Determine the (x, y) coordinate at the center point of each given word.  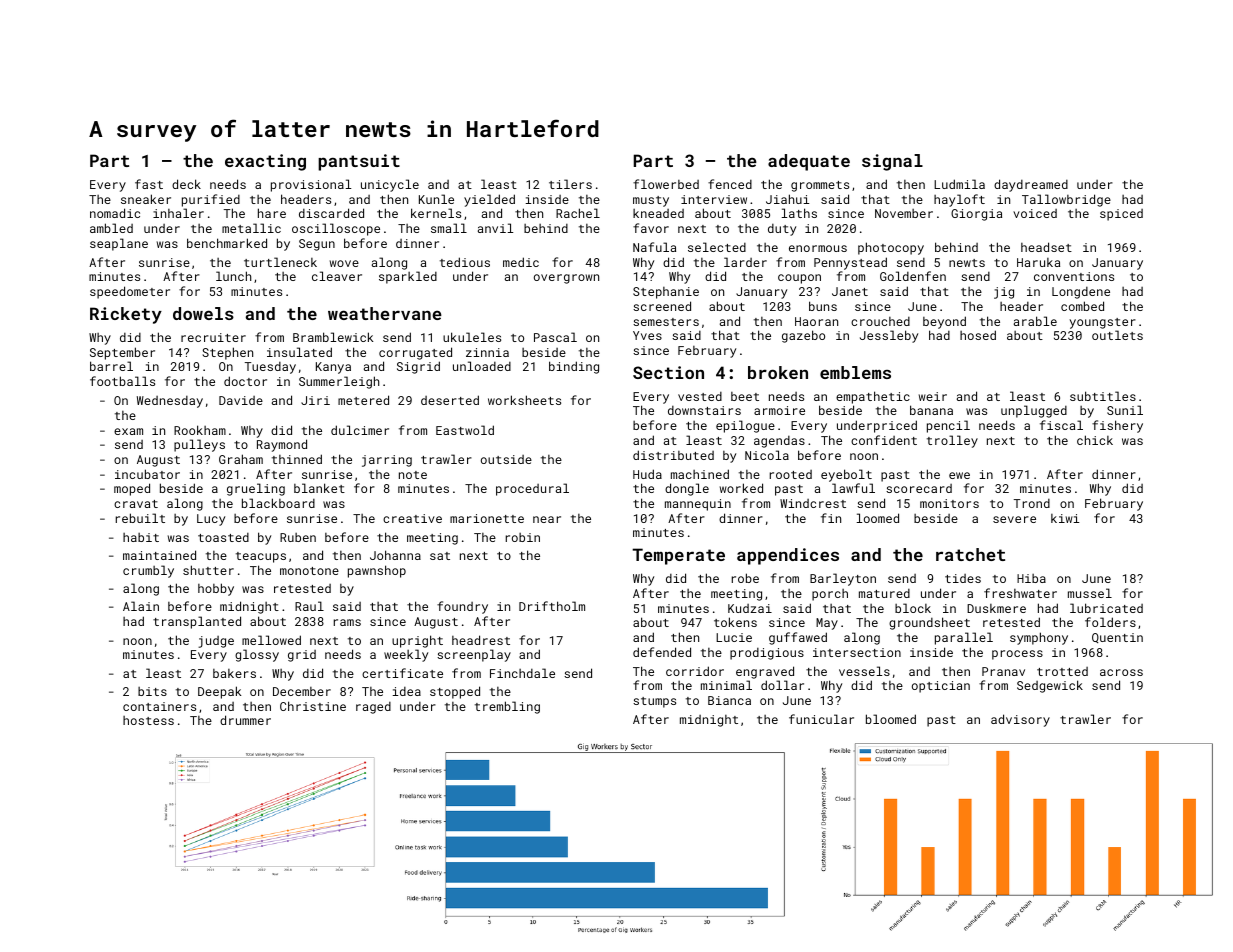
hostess (148, 720)
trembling (507, 707)
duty (782, 230)
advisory (1020, 720)
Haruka (1038, 262)
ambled (111, 228)
